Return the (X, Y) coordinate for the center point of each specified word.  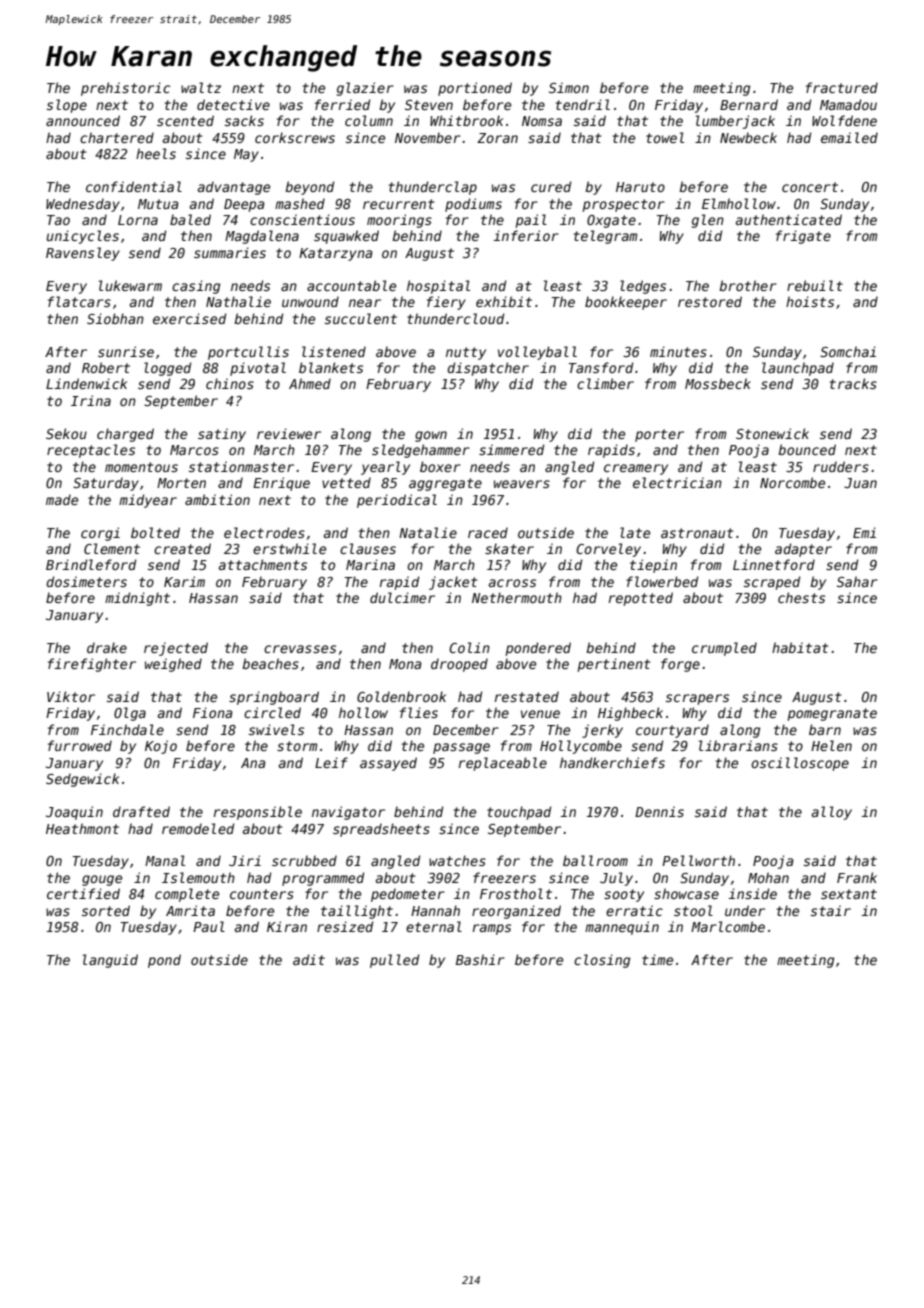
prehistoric (125, 89)
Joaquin (74, 813)
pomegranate (832, 714)
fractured (842, 87)
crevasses (300, 649)
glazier (365, 89)
